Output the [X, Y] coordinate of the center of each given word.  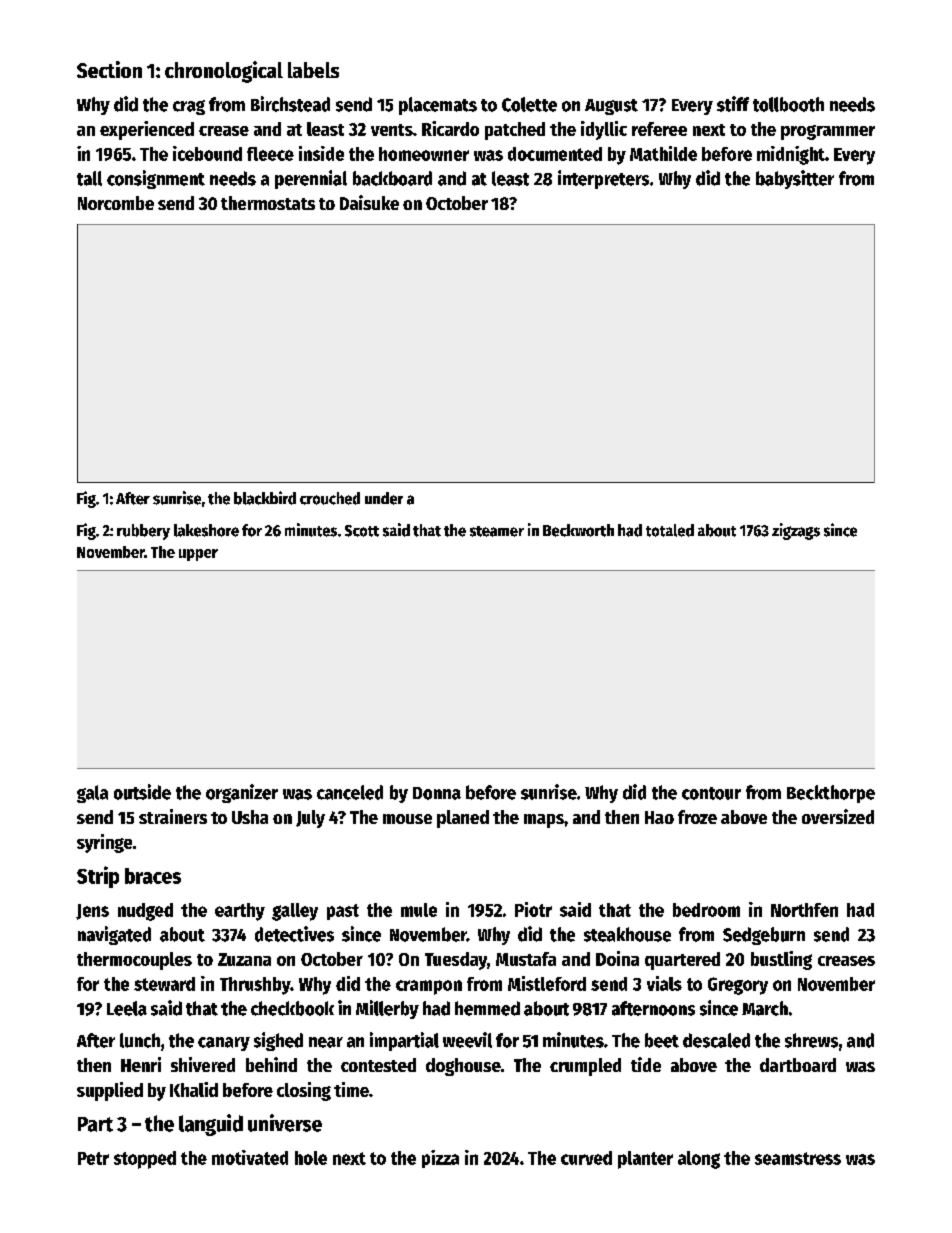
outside [142, 792]
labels [313, 70]
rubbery [143, 532]
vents [392, 130]
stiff [733, 104]
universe [285, 1123]
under [384, 498]
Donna [437, 793]
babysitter [795, 179]
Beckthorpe [831, 794]
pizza [440, 1159]
